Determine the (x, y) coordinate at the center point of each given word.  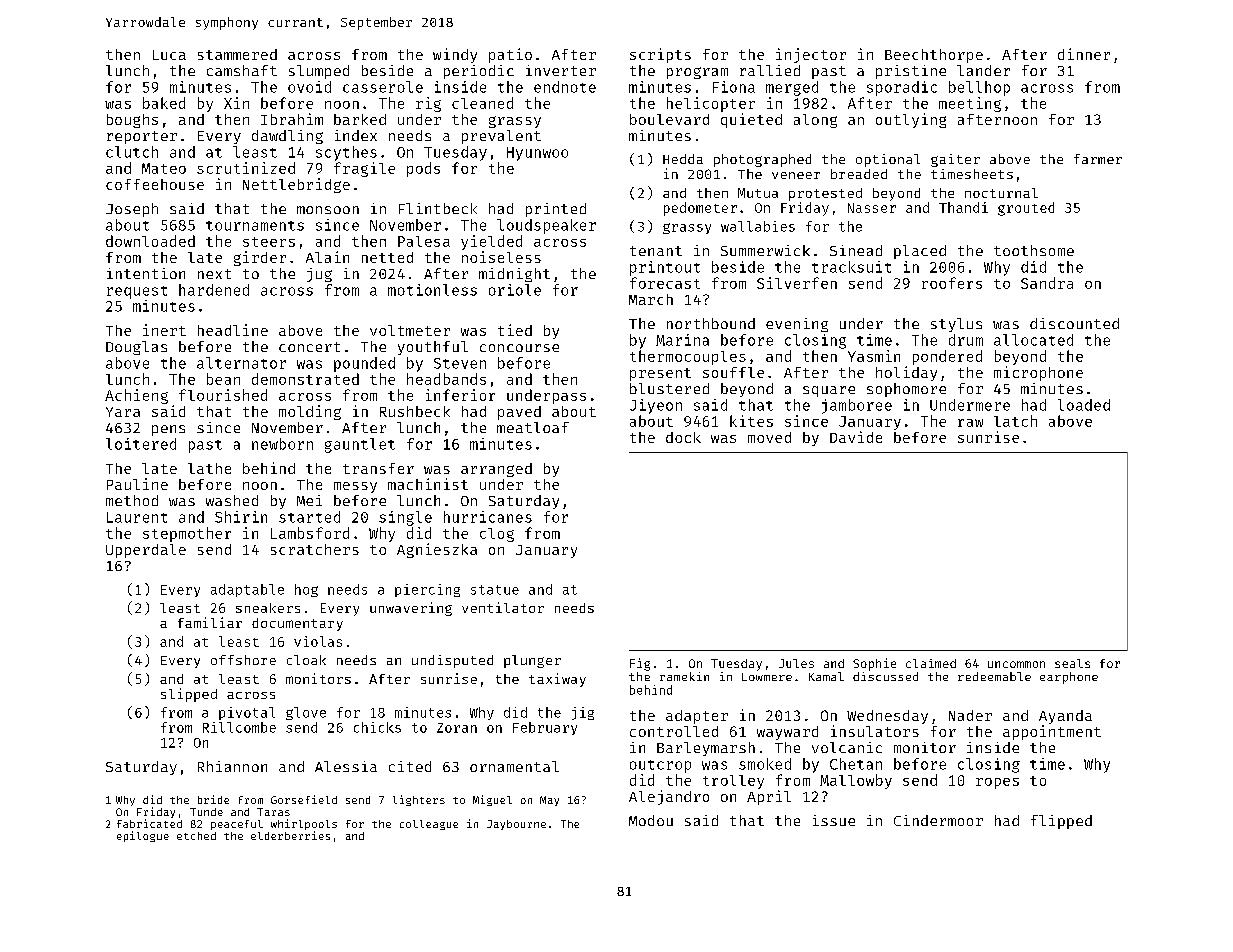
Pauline (137, 484)
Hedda (683, 159)
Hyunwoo (537, 154)
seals (1072, 663)
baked (164, 103)
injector (811, 55)
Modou (651, 820)
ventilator (503, 607)
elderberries (290, 835)
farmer (1098, 159)
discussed (885, 676)
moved (769, 437)
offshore (243, 660)
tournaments (255, 226)
